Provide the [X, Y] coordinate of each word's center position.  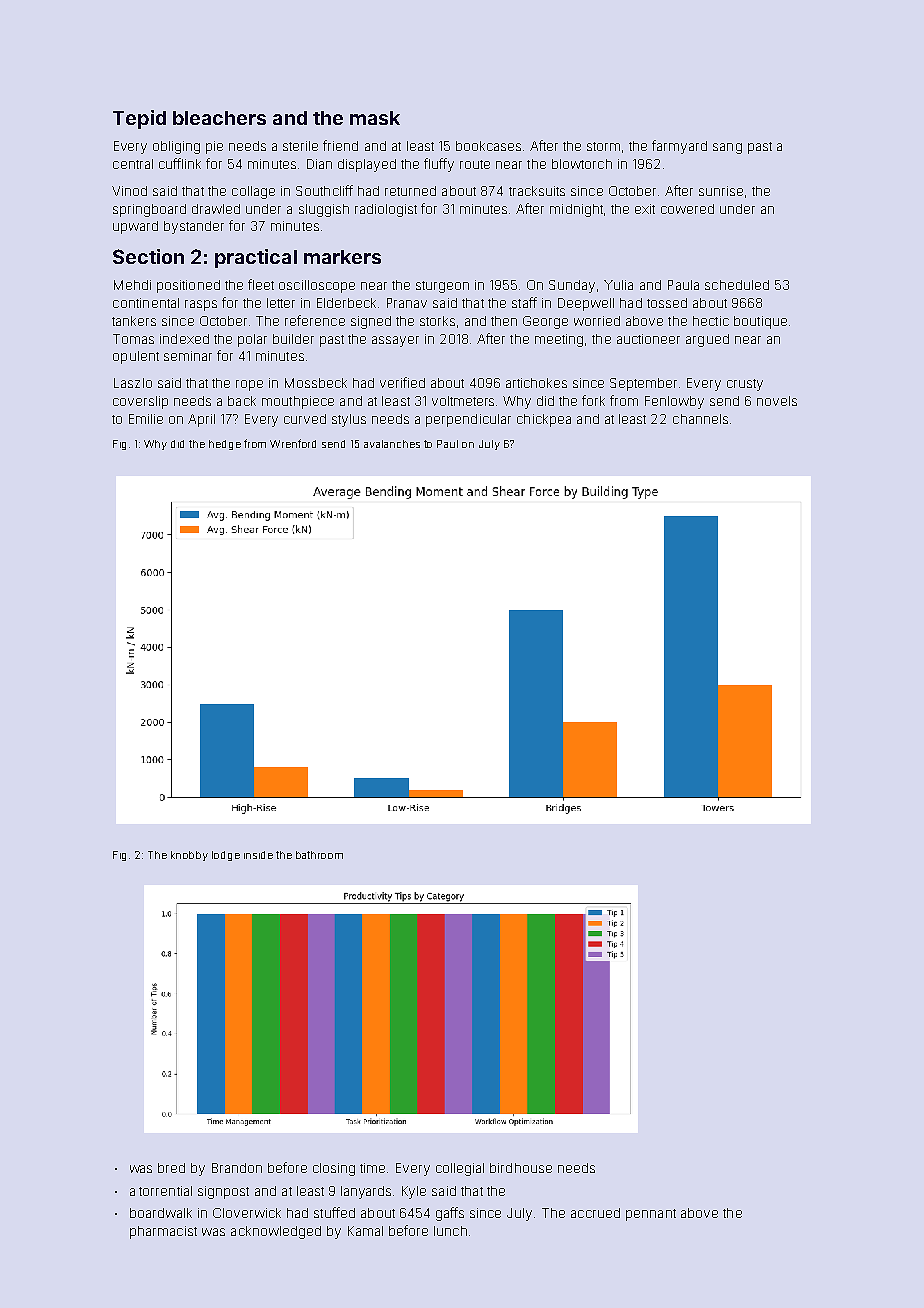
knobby [189, 856]
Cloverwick [247, 1213]
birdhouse [521, 1168]
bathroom [319, 855]
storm [603, 146]
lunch [450, 1231]
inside [258, 855]
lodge [226, 856]
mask [375, 118]
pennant [651, 1215]
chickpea [544, 420]
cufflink [180, 163]
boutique [760, 322]
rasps [201, 305]
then [504, 321]
